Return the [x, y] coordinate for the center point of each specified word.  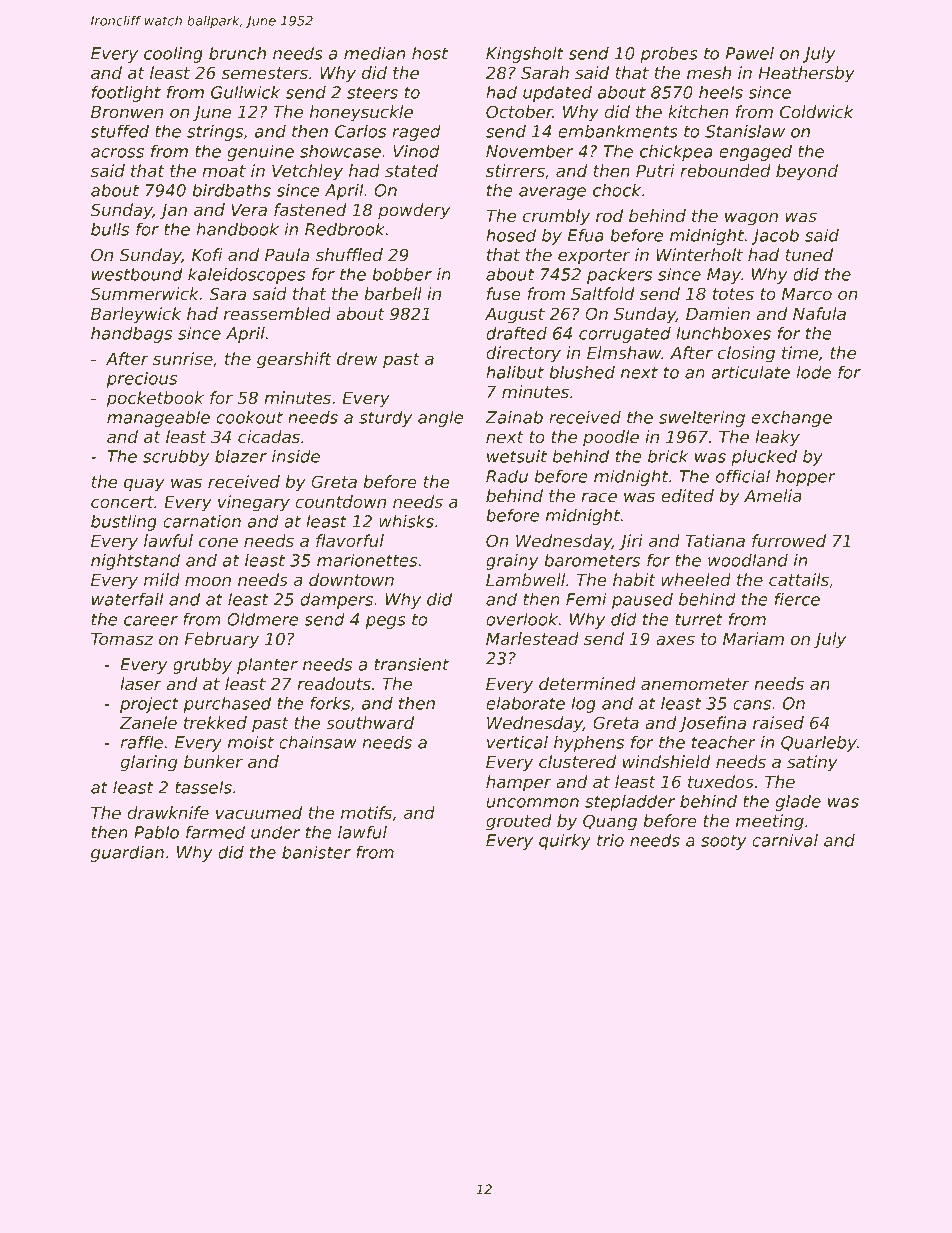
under [275, 832]
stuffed [120, 131]
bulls [110, 229]
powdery [414, 211]
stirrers [515, 170]
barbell [393, 293]
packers [619, 276]
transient [412, 664]
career [151, 621]
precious [141, 380]
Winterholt [699, 254]
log [583, 705]
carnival [785, 840]
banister [316, 852]
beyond [807, 172]
